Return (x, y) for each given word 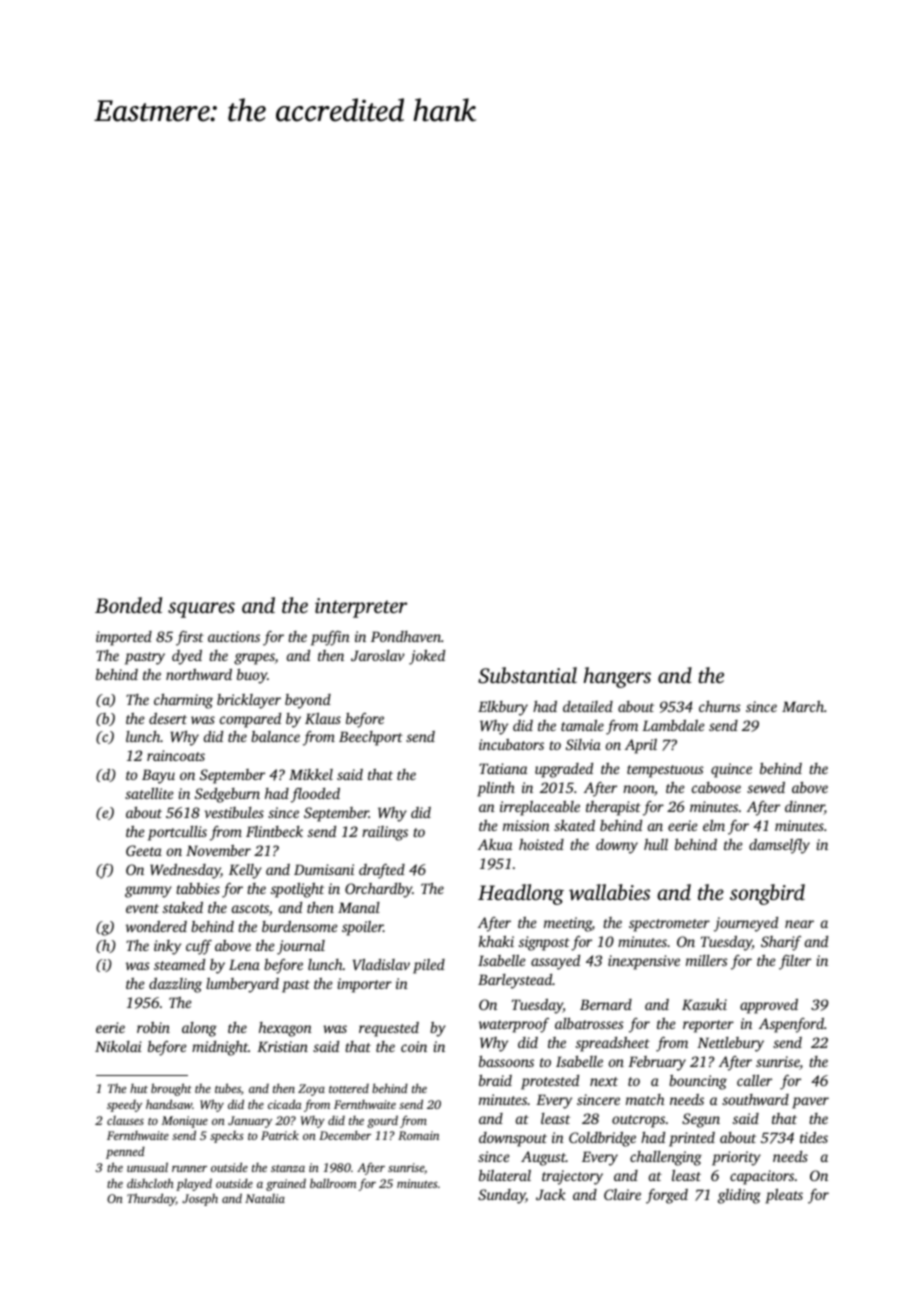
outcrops (638, 1121)
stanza (288, 1168)
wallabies (609, 892)
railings (385, 833)
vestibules (234, 812)
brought (171, 1089)
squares (201, 610)
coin (414, 1046)
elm (714, 825)
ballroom (333, 1183)
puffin (330, 638)
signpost (544, 943)
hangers (617, 677)
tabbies (198, 888)
